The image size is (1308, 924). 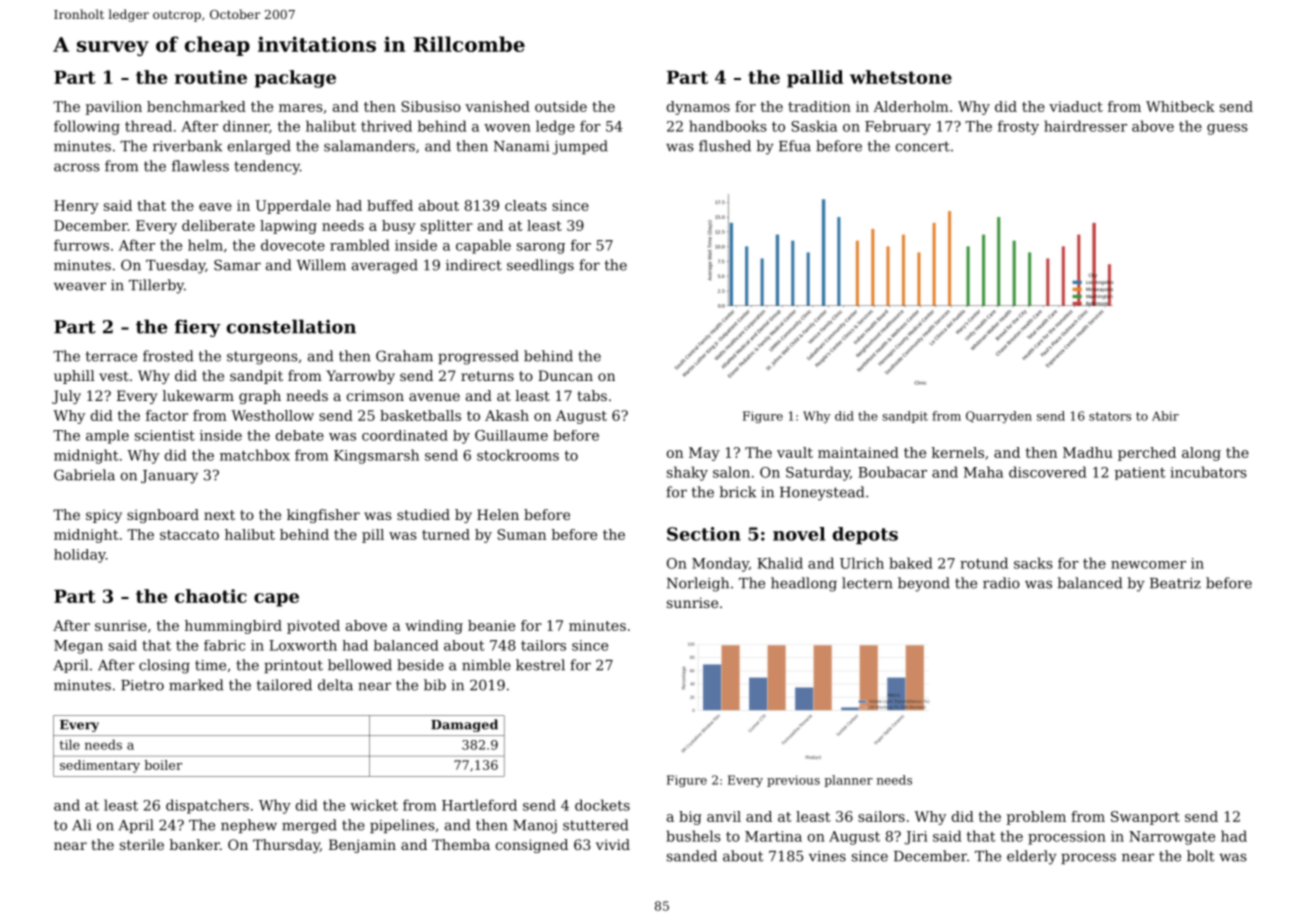 What do you see at coordinates (207, 806) in the screenshot?
I see `dispatchers` at bounding box center [207, 806].
